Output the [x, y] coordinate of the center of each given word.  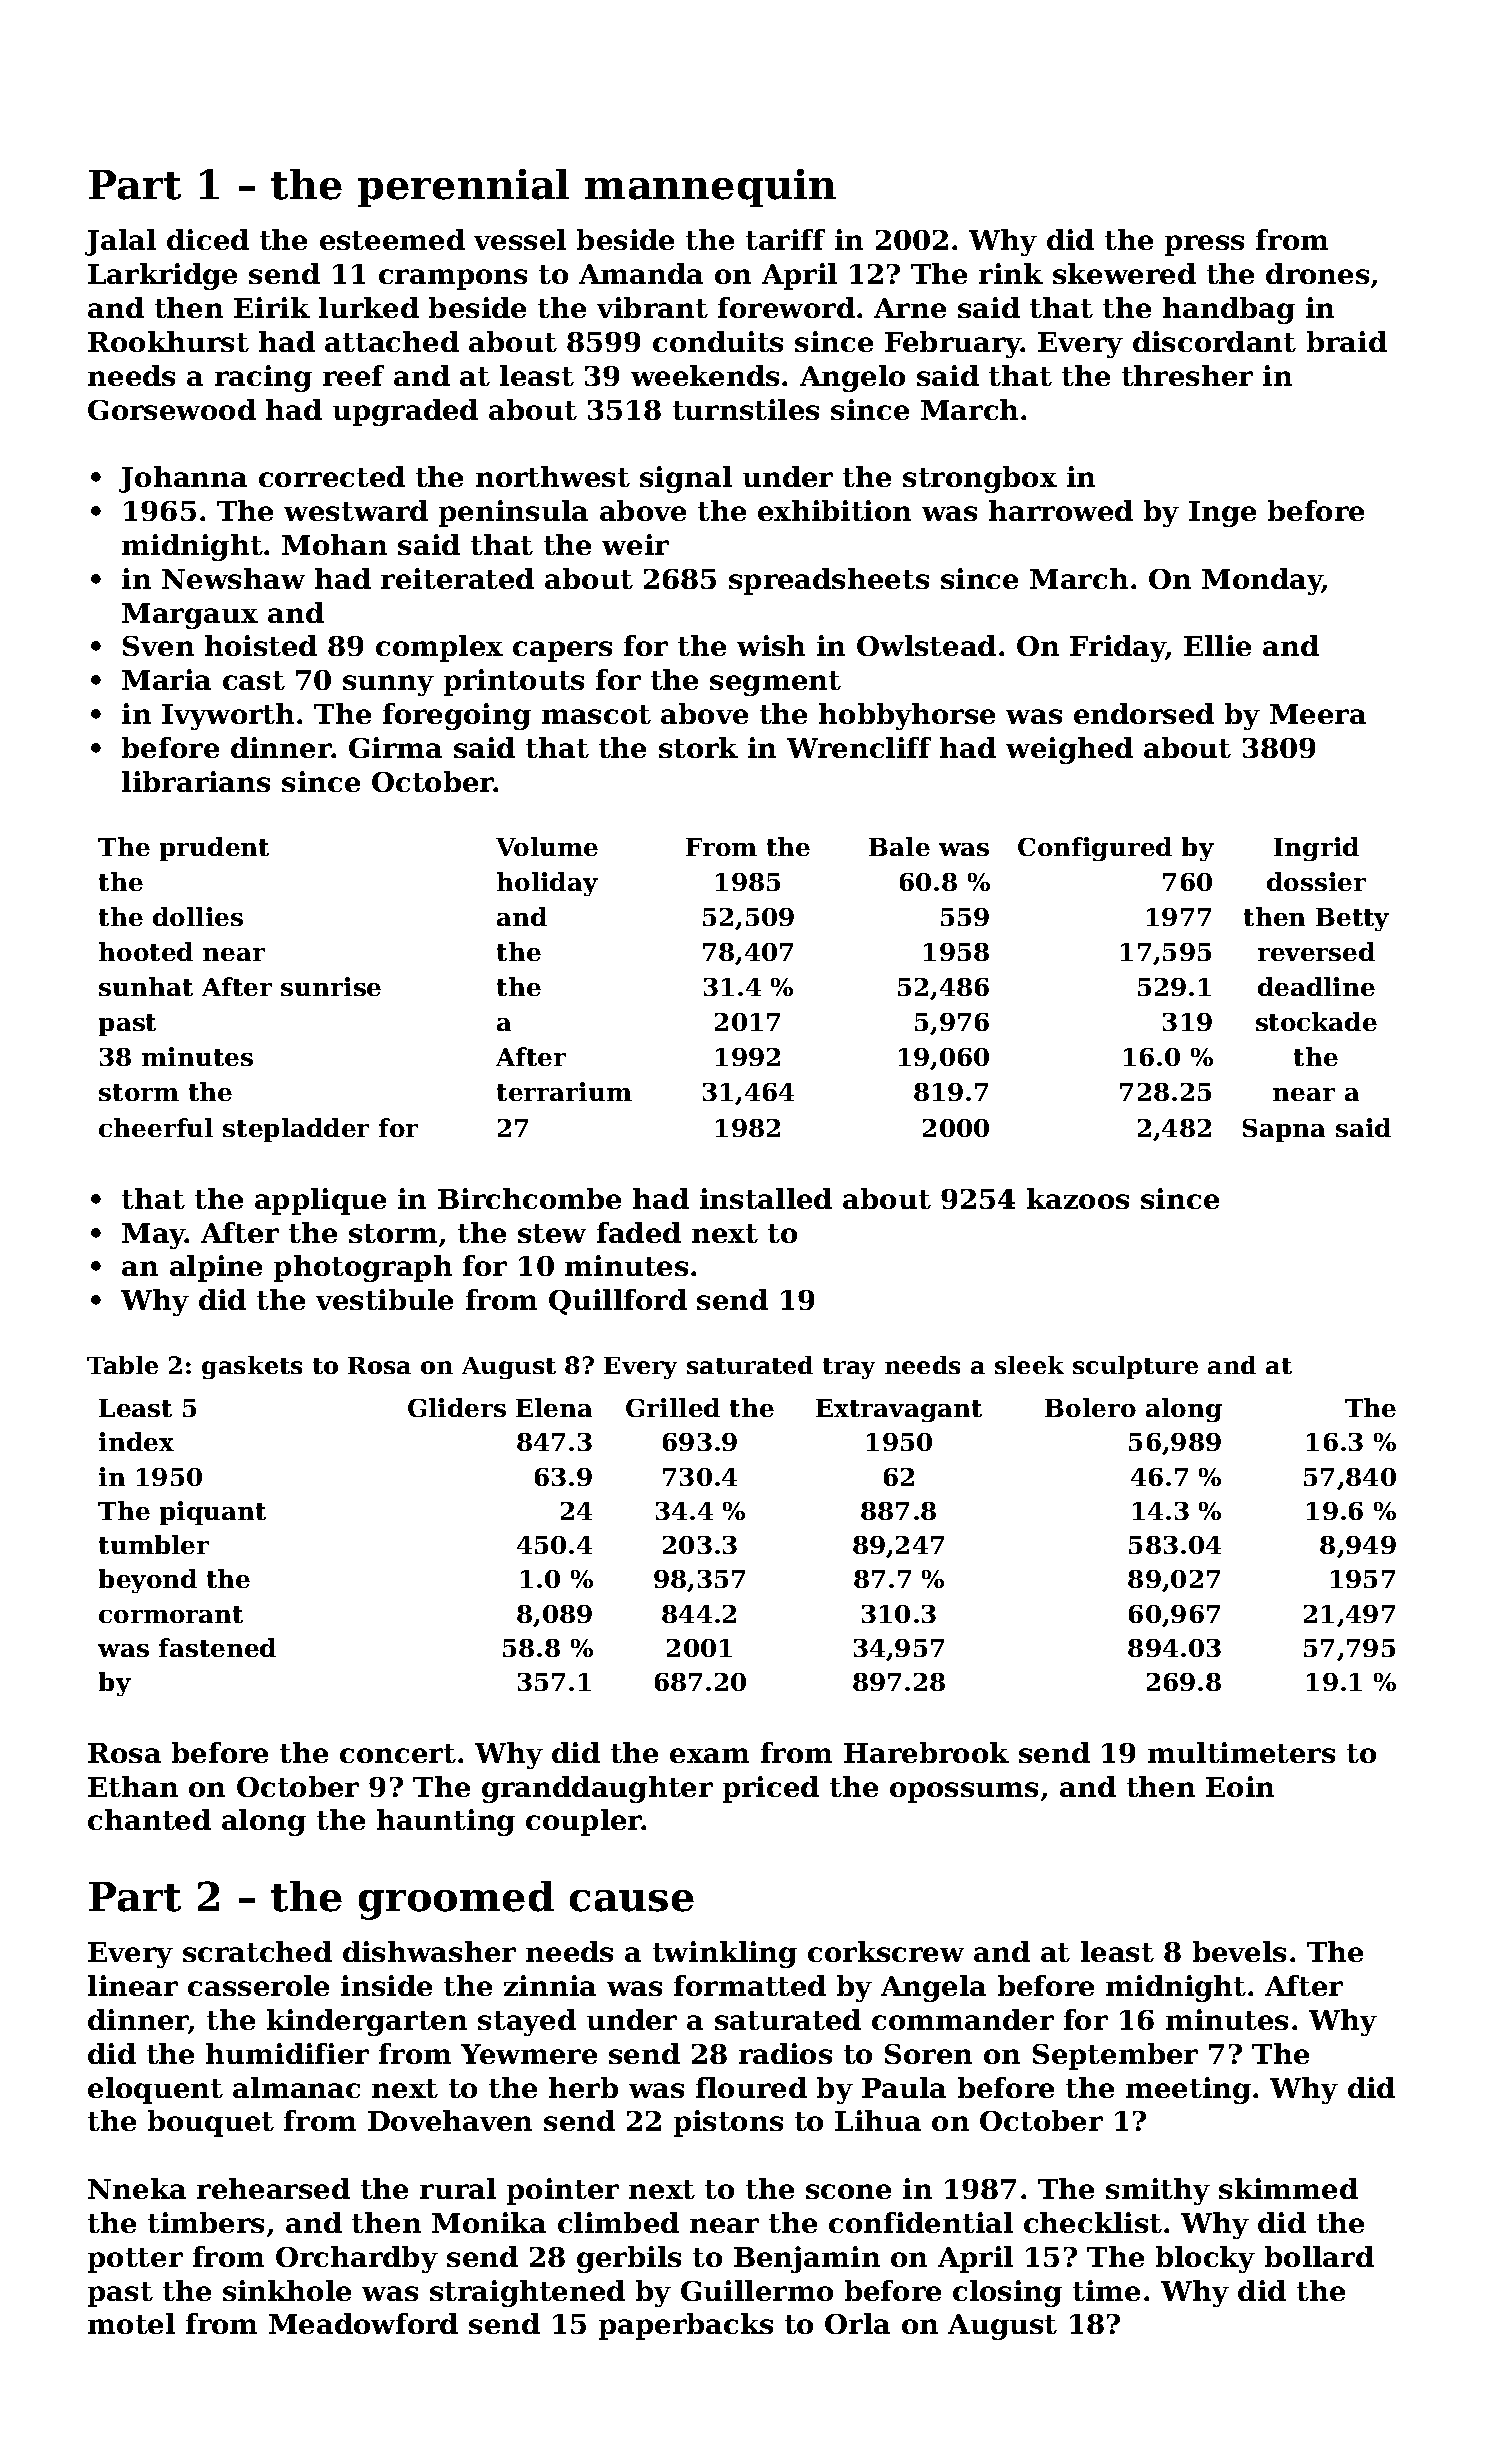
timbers [206, 2222]
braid [1347, 341]
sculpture [1135, 1367]
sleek [1029, 1365]
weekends [705, 375]
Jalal [120, 242]
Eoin [1240, 1786]
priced [771, 1789]
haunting [446, 1822]
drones [1317, 273]
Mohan [334, 544]
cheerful [156, 1127]
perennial [463, 188]
